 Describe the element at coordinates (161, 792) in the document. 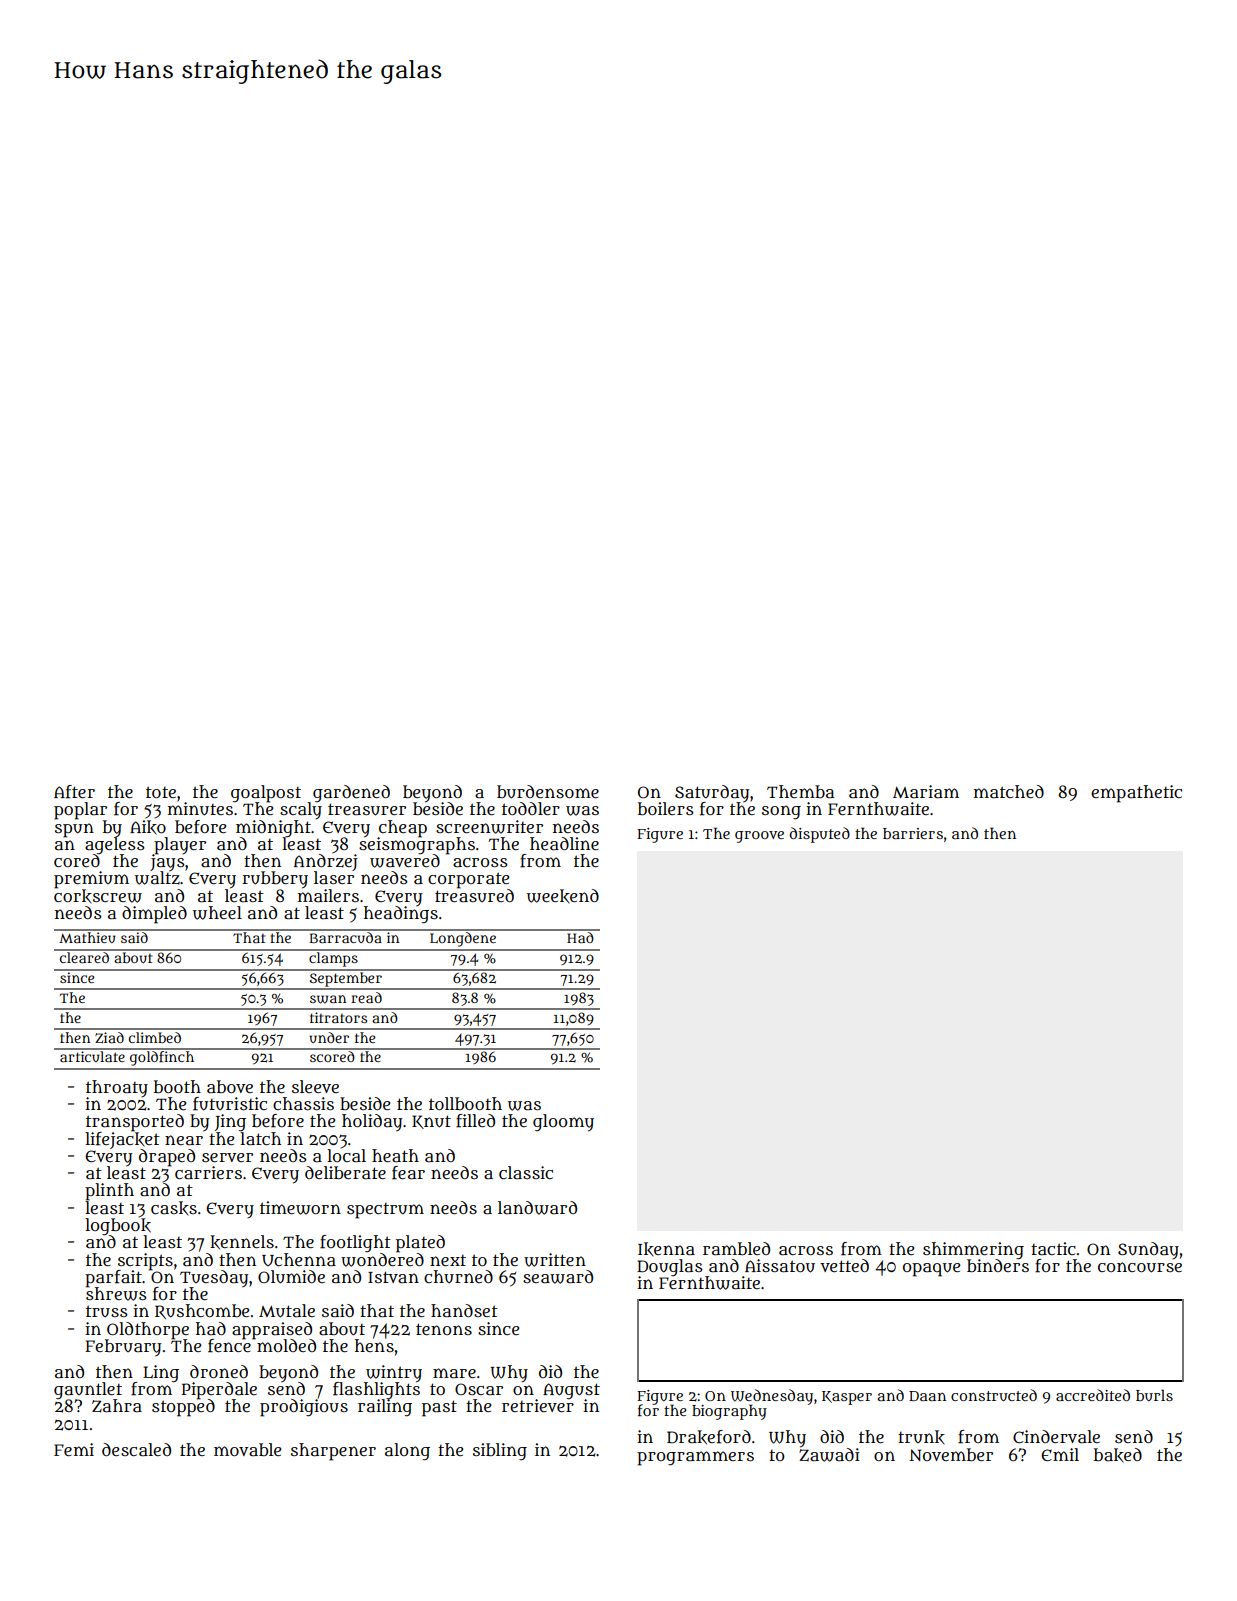

I see `tote` at that location.
